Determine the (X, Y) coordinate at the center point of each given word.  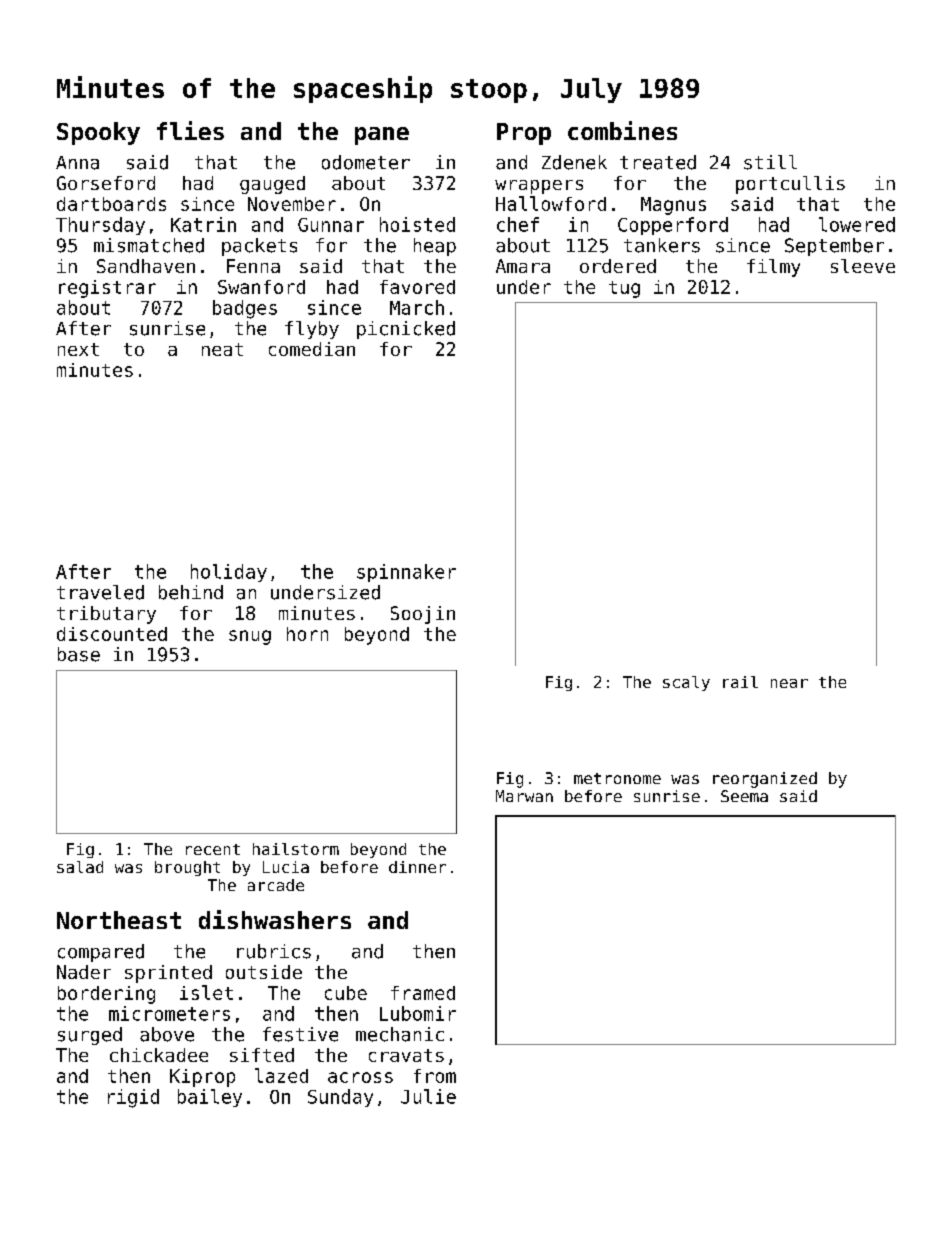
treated (658, 162)
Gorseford (106, 183)
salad (80, 867)
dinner (417, 867)
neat (222, 349)
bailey (210, 1098)
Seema (744, 796)
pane (382, 136)
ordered (618, 266)
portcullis (790, 185)
